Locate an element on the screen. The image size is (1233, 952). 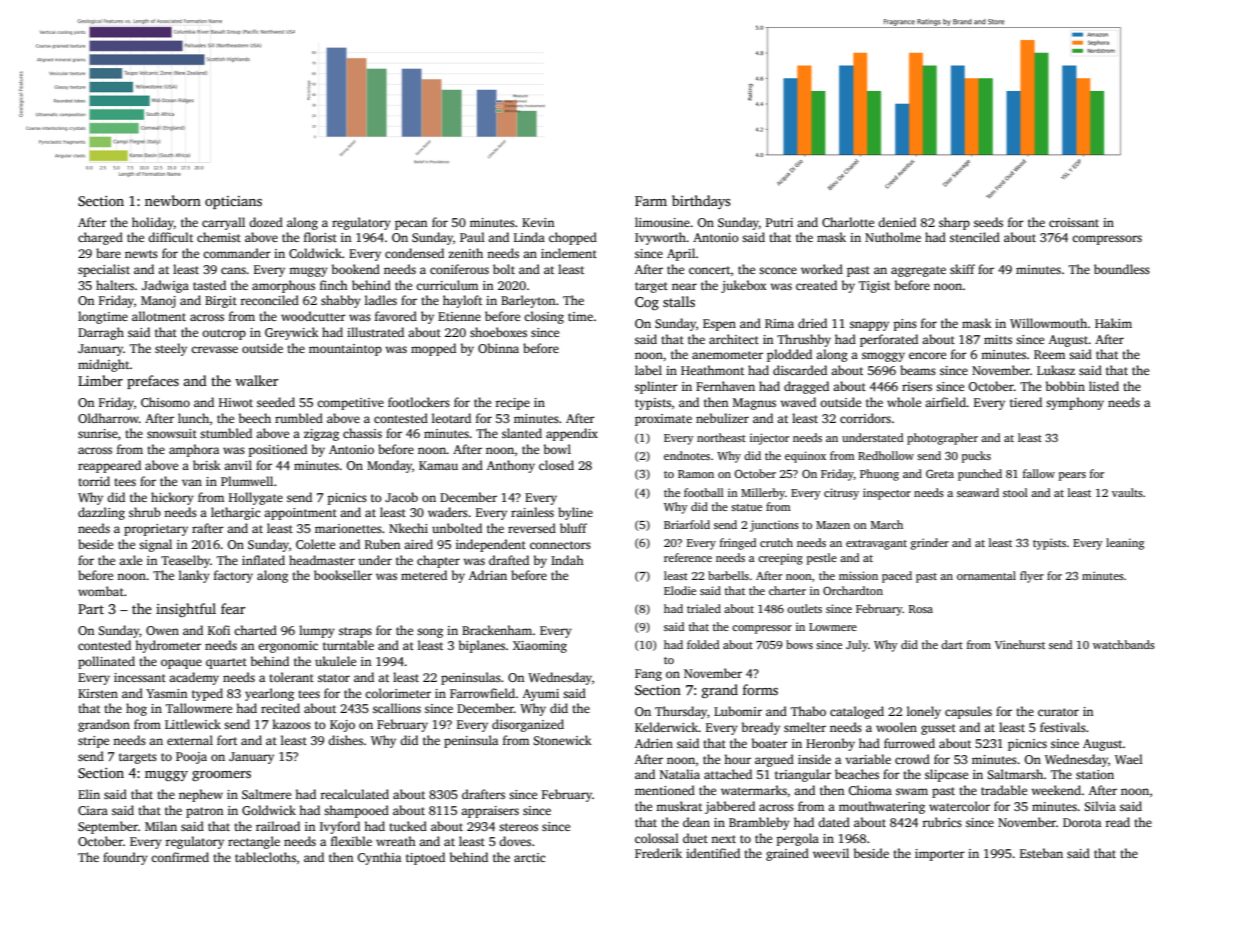
Paul is located at coordinates (472, 237).
